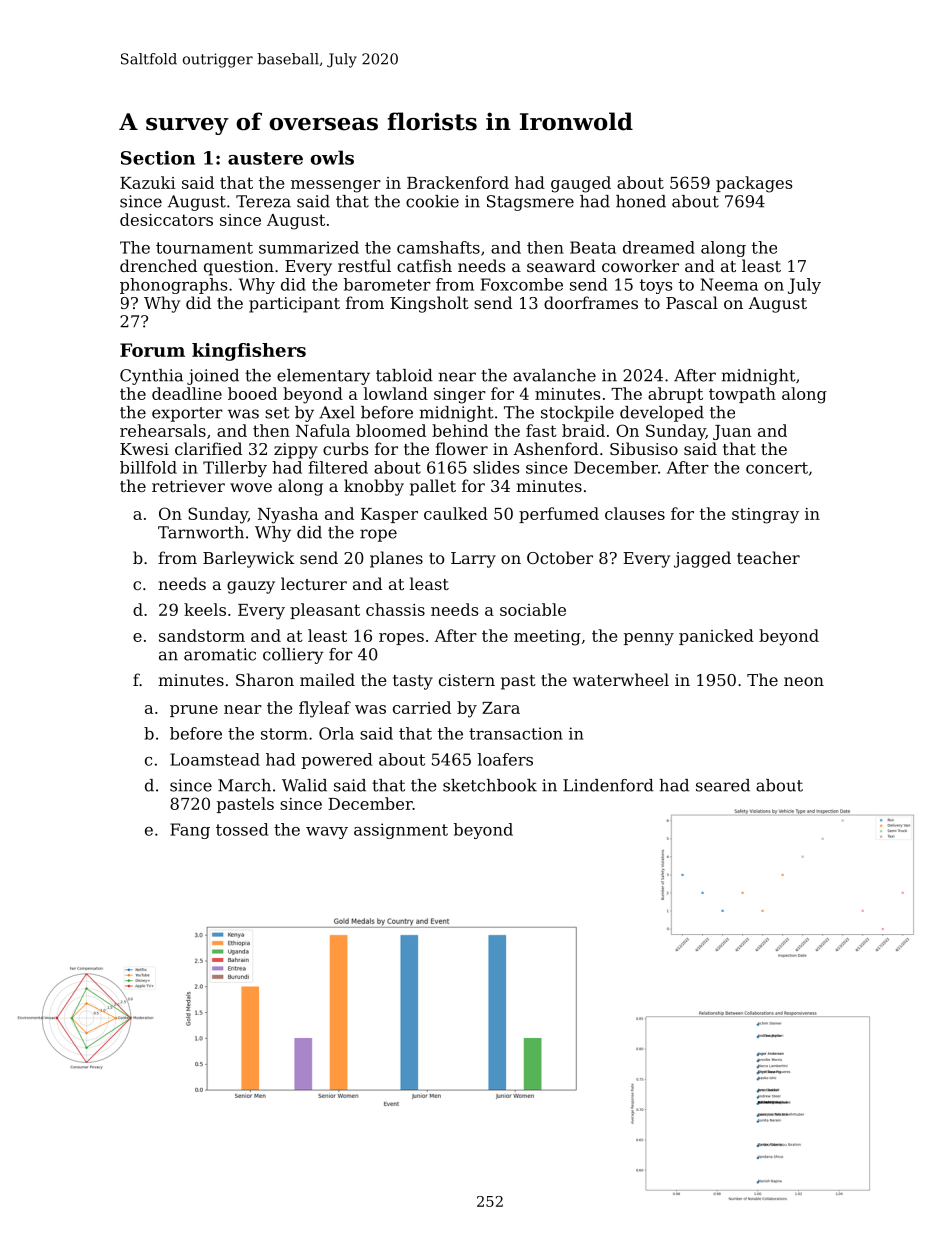 Image resolution: width=952 pixels, height=1233 pixels. What do you see at coordinates (201, 532) in the image?
I see `Tarnworth` at bounding box center [201, 532].
